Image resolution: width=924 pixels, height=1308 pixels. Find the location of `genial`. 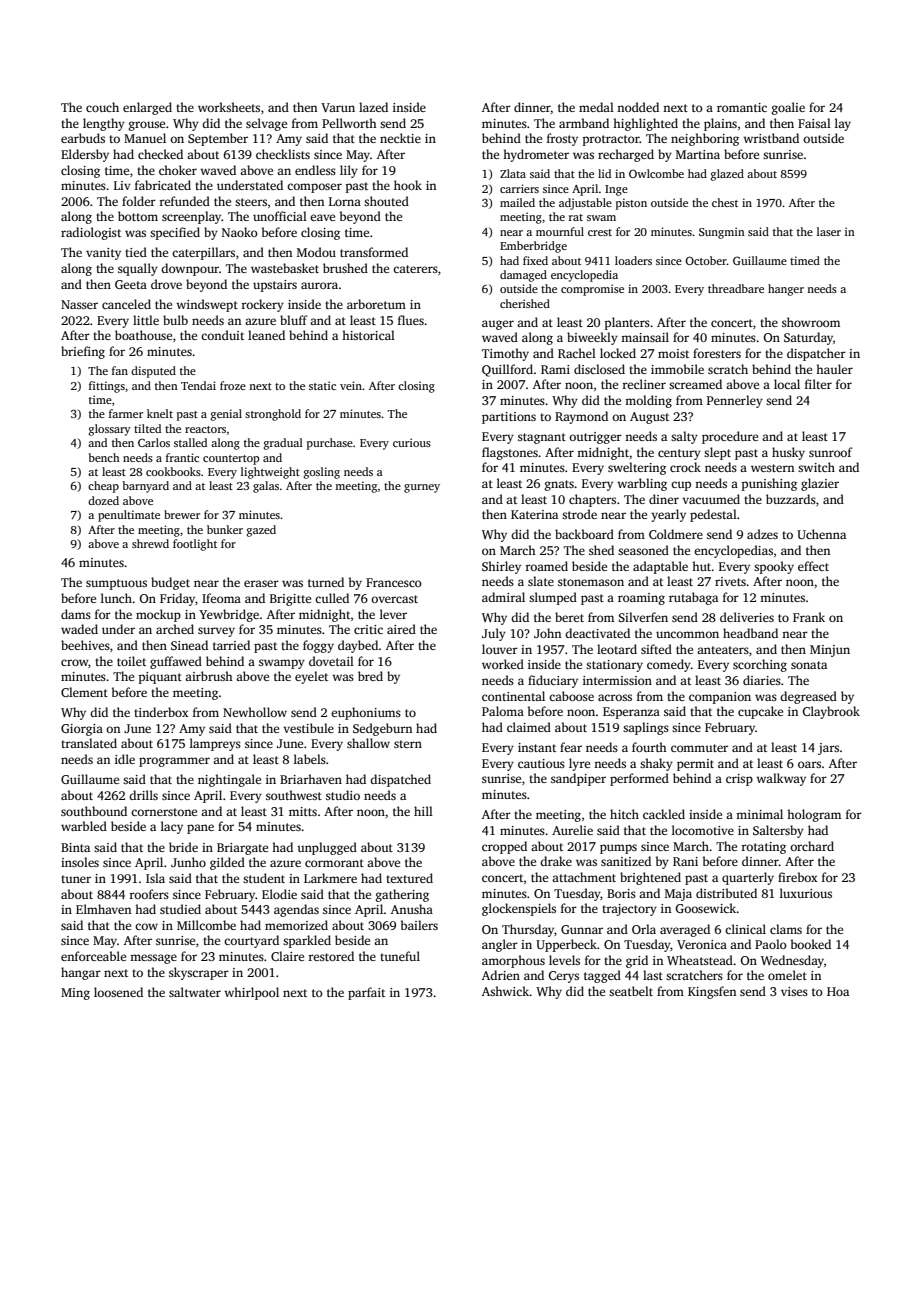

genial is located at coordinates (226, 415).
